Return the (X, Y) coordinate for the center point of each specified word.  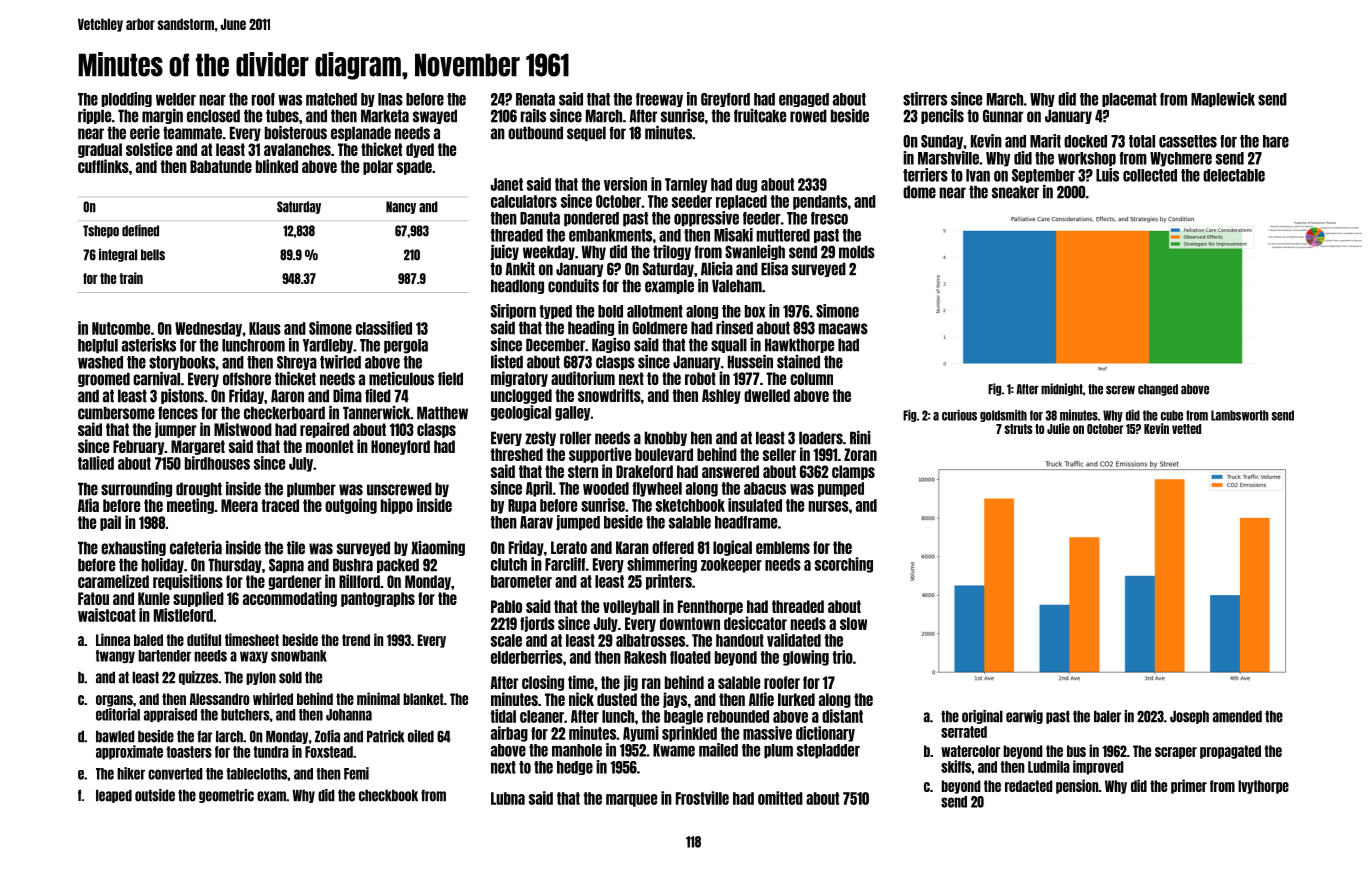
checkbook (388, 795)
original (982, 717)
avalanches (297, 149)
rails (533, 116)
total (1142, 141)
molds (857, 252)
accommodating (290, 599)
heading (591, 328)
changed (1158, 390)
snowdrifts (609, 395)
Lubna (508, 798)
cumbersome (116, 413)
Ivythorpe (1263, 787)
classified (384, 328)
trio (842, 657)
